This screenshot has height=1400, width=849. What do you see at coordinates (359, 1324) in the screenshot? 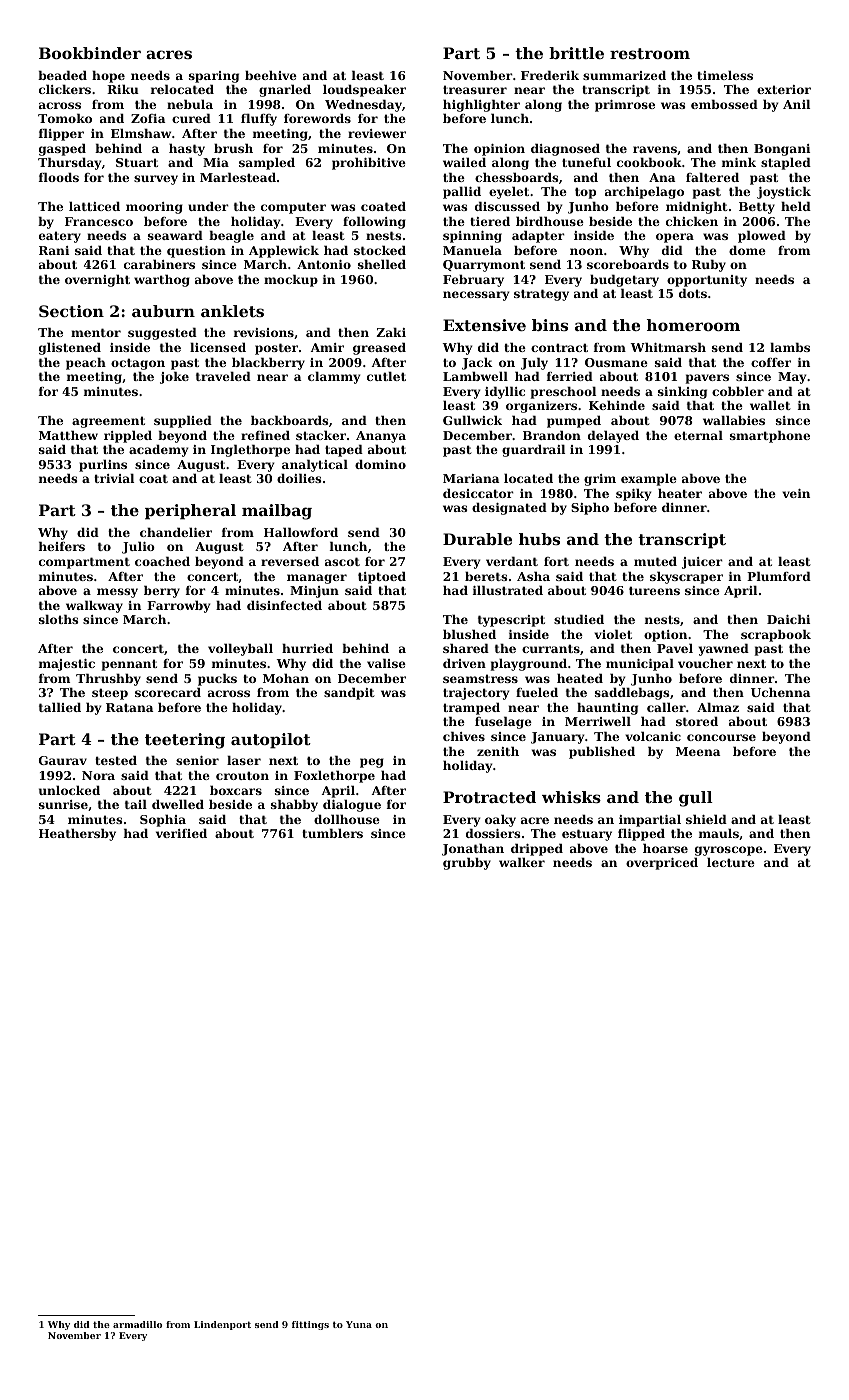
I see `Yuna` at bounding box center [359, 1324].
